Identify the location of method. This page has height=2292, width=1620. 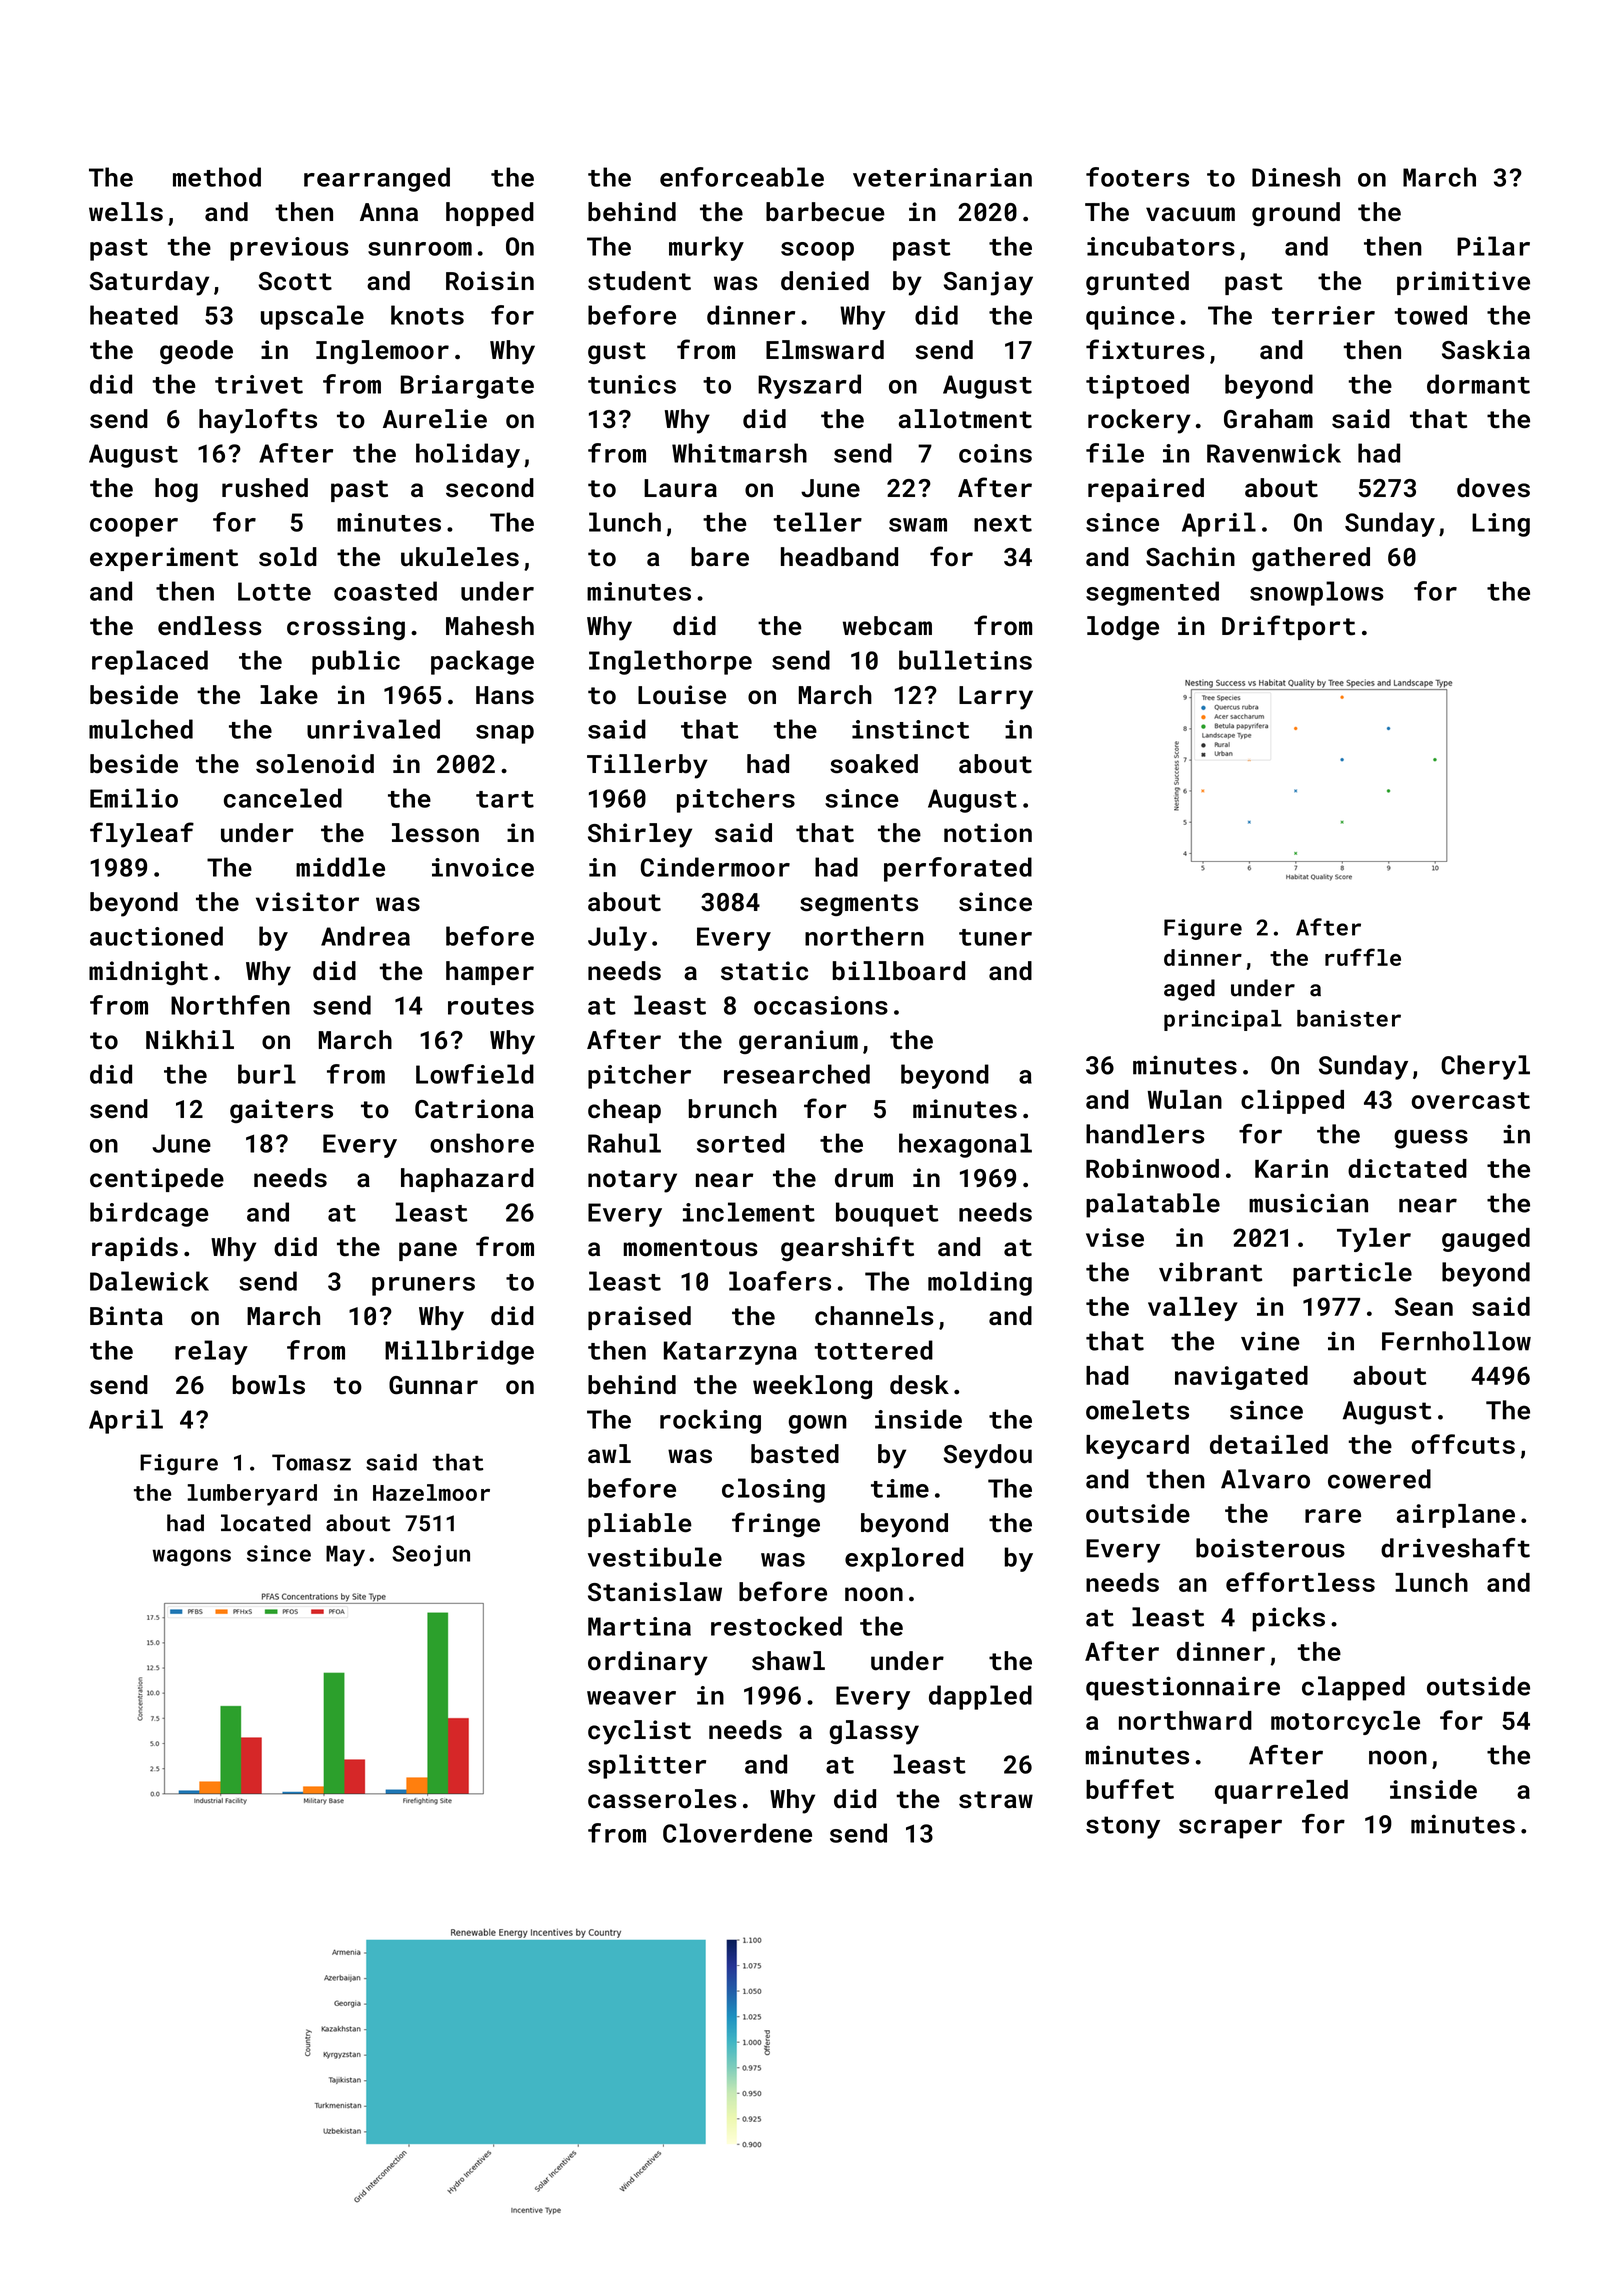
(217, 177).
